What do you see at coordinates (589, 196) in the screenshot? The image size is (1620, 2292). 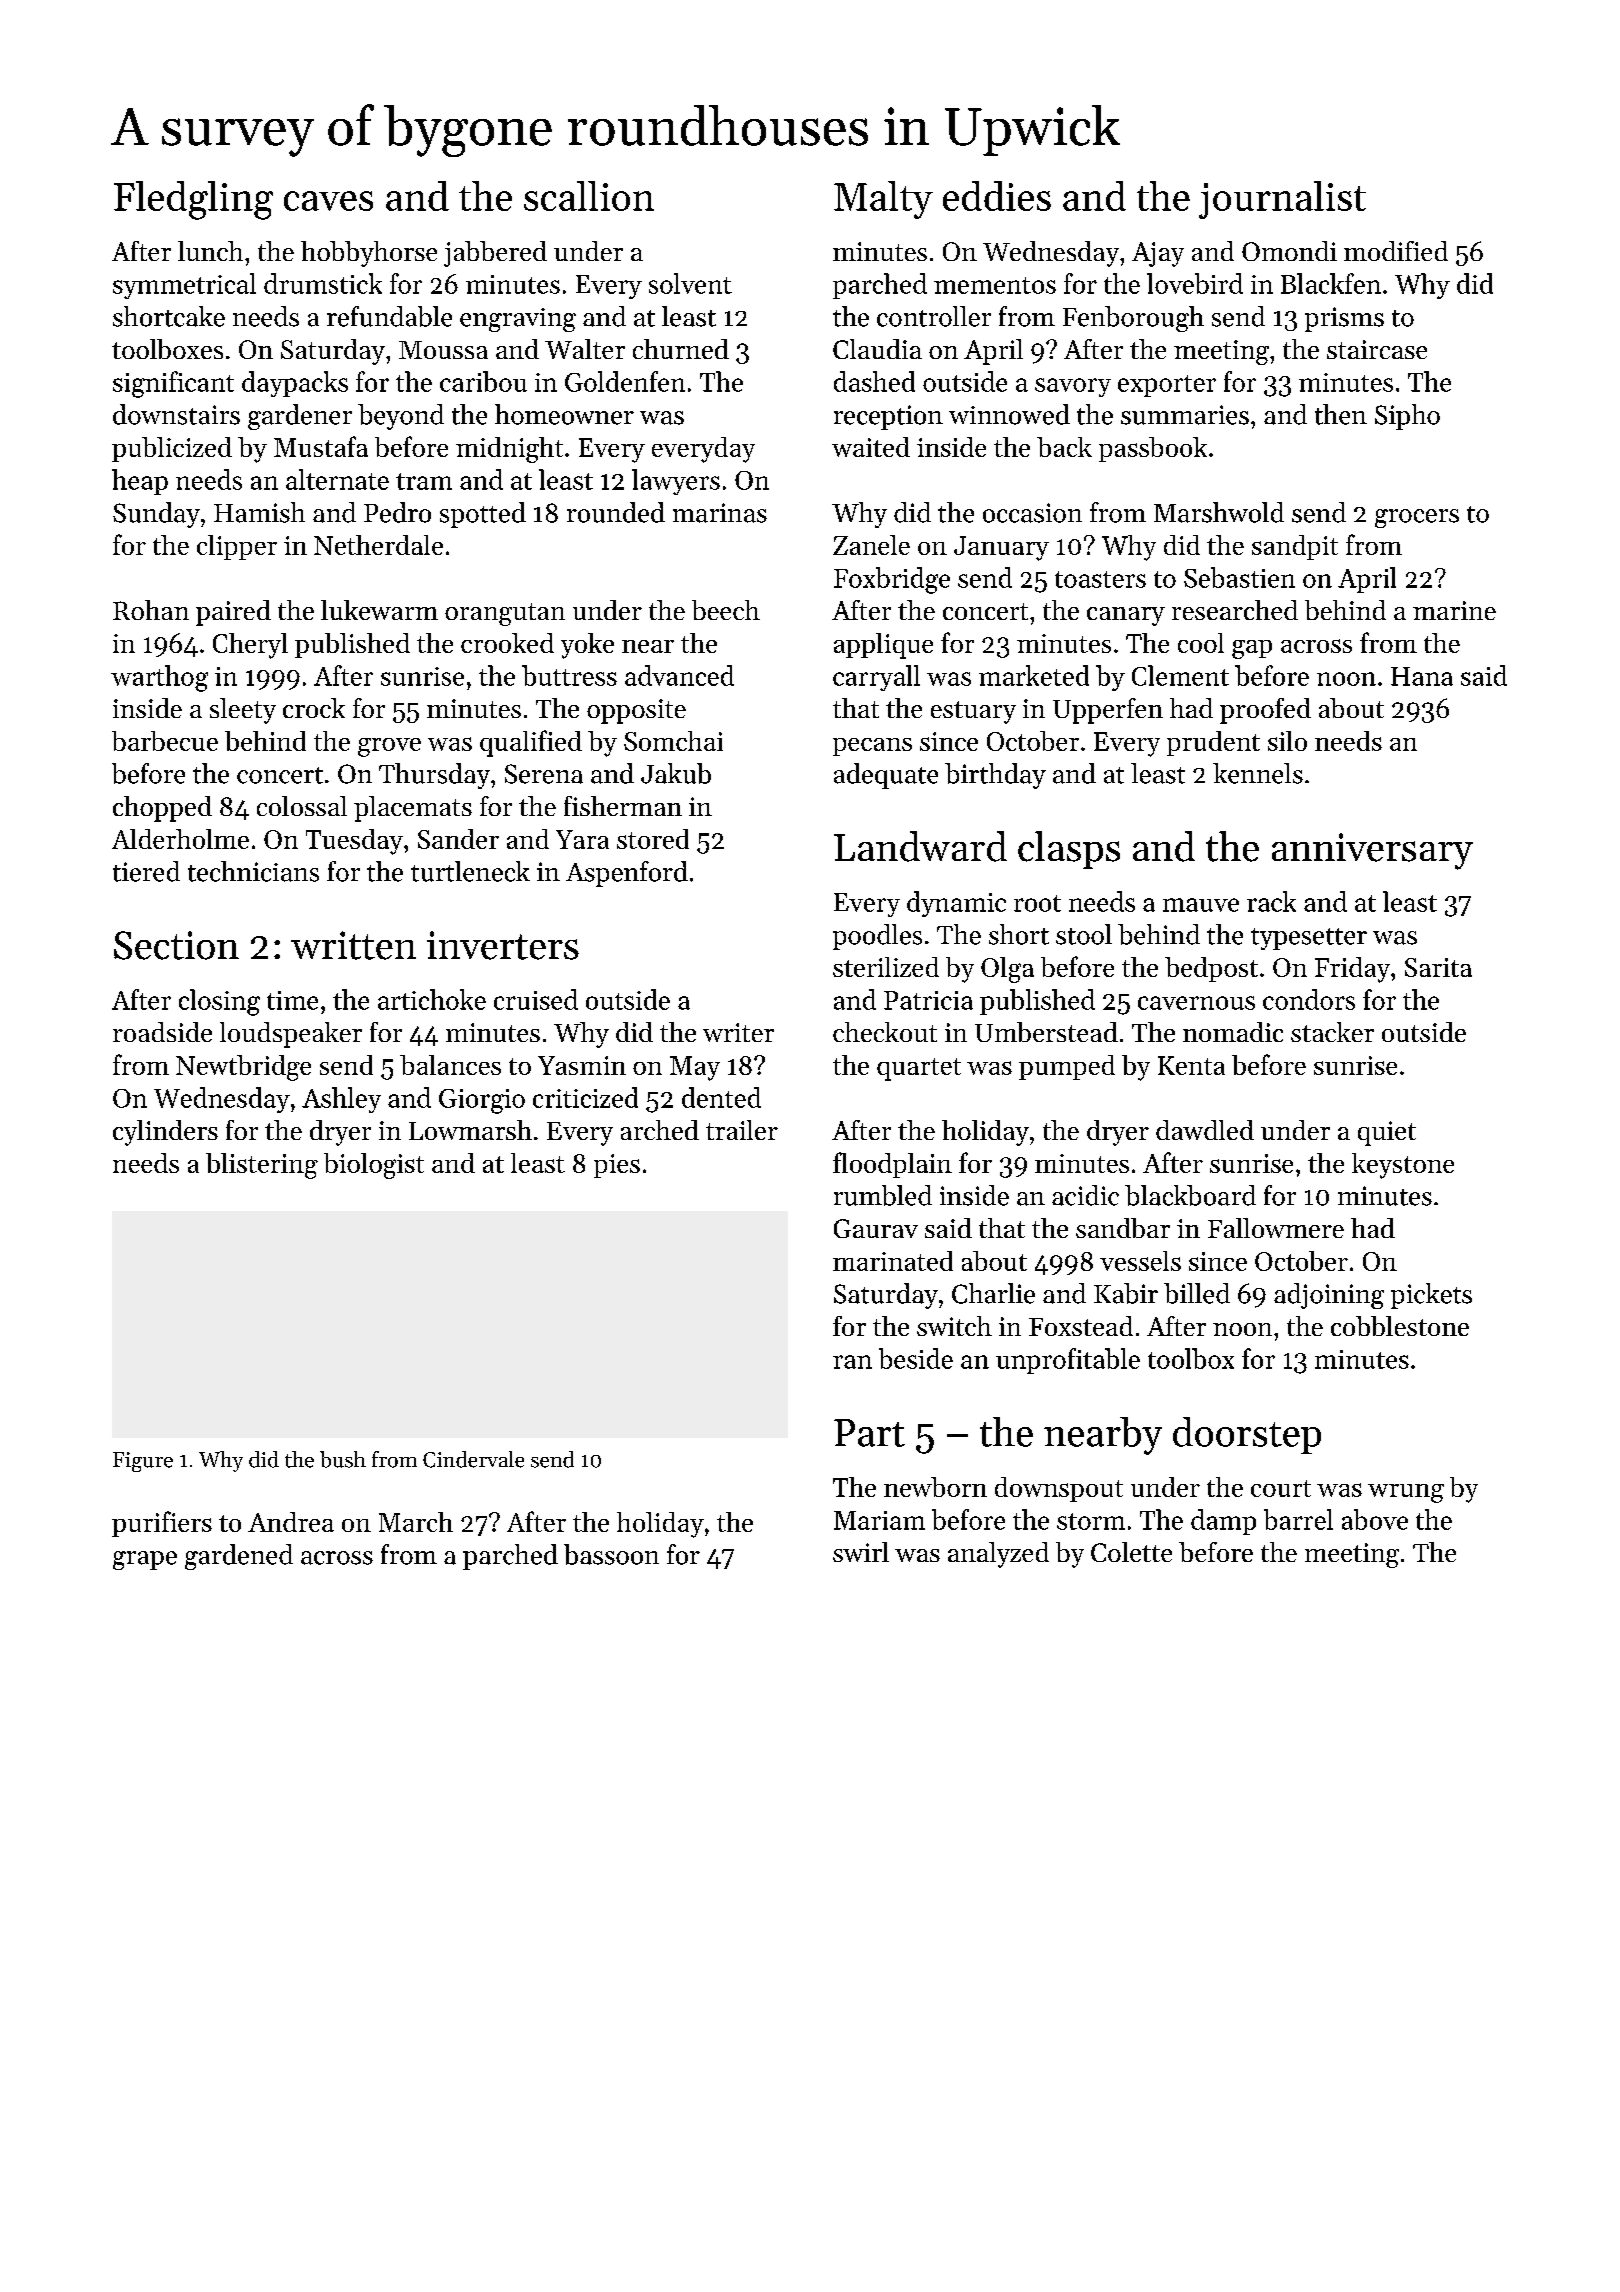 I see `scallion` at bounding box center [589, 196].
